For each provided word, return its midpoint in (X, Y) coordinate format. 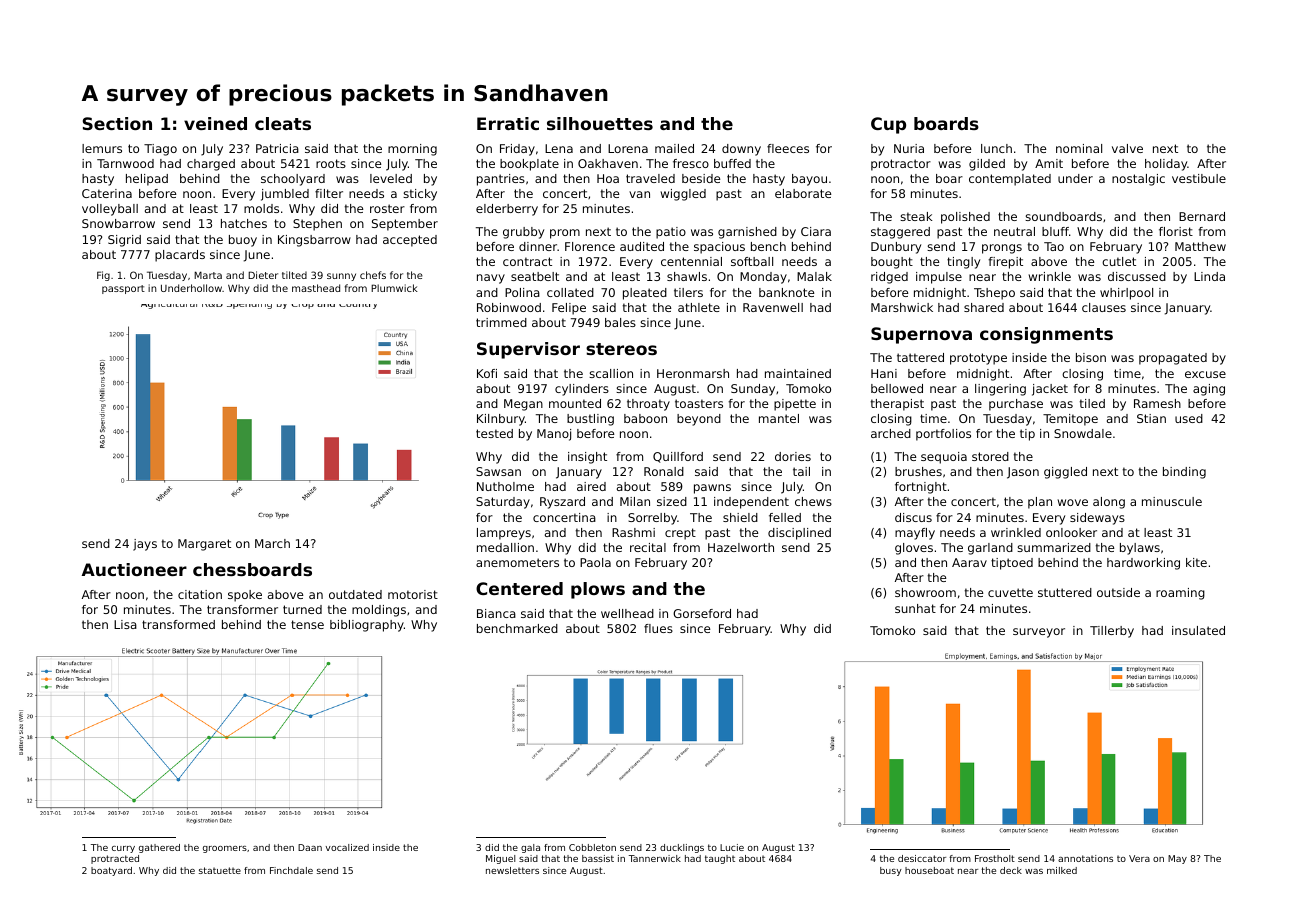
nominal (1079, 148)
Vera (1139, 858)
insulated (1198, 630)
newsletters (512, 870)
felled (785, 517)
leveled (391, 178)
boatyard (111, 871)
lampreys (504, 534)
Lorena (628, 148)
